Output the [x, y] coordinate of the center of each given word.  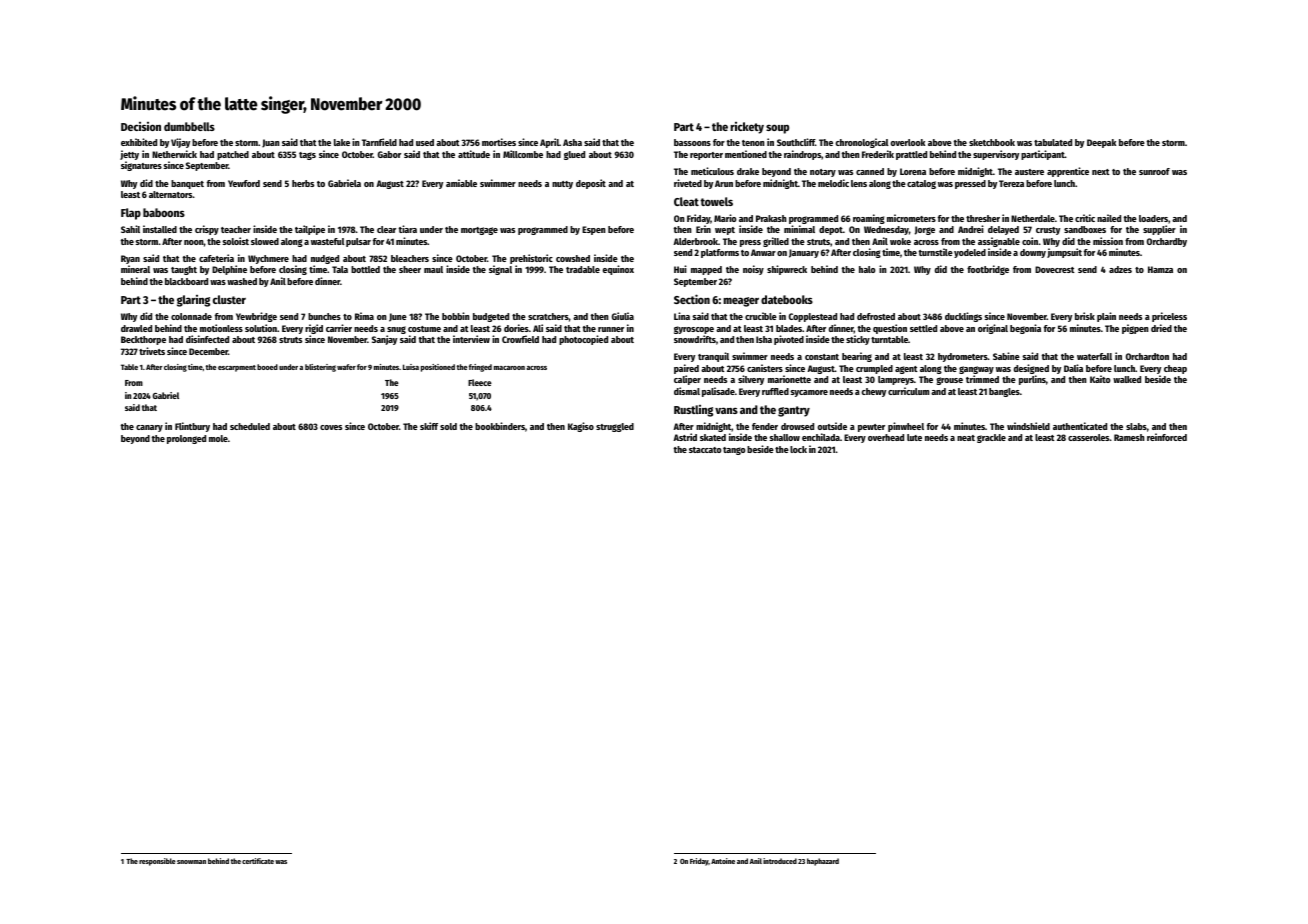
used [425, 142]
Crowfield [520, 339]
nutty [562, 185]
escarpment [237, 368]
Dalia [1073, 368]
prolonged [186, 439]
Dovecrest [1055, 269]
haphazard [823, 862]
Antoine [723, 861]
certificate [258, 861]
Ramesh [1129, 437]
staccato [705, 450]
